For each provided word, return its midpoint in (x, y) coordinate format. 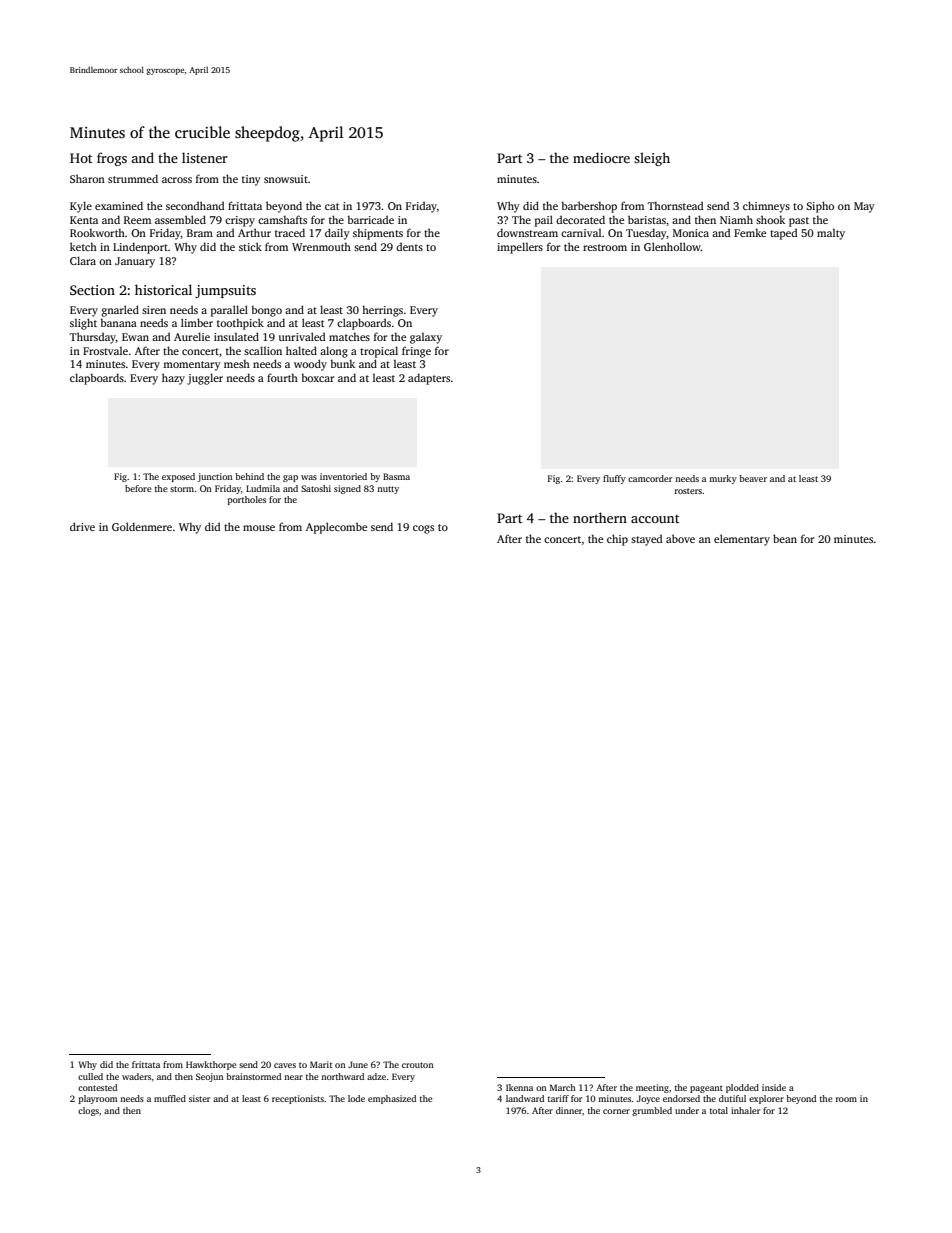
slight (83, 324)
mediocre (601, 157)
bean (785, 538)
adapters (429, 379)
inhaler (745, 1110)
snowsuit (286, 179)
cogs (423, 529)
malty (831, 234)
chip (617, 540)
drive (82, 526)
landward (525, 1098)
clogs (88, 1111)
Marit (321, 1064)
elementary (742, 540)
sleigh (652, 159)
